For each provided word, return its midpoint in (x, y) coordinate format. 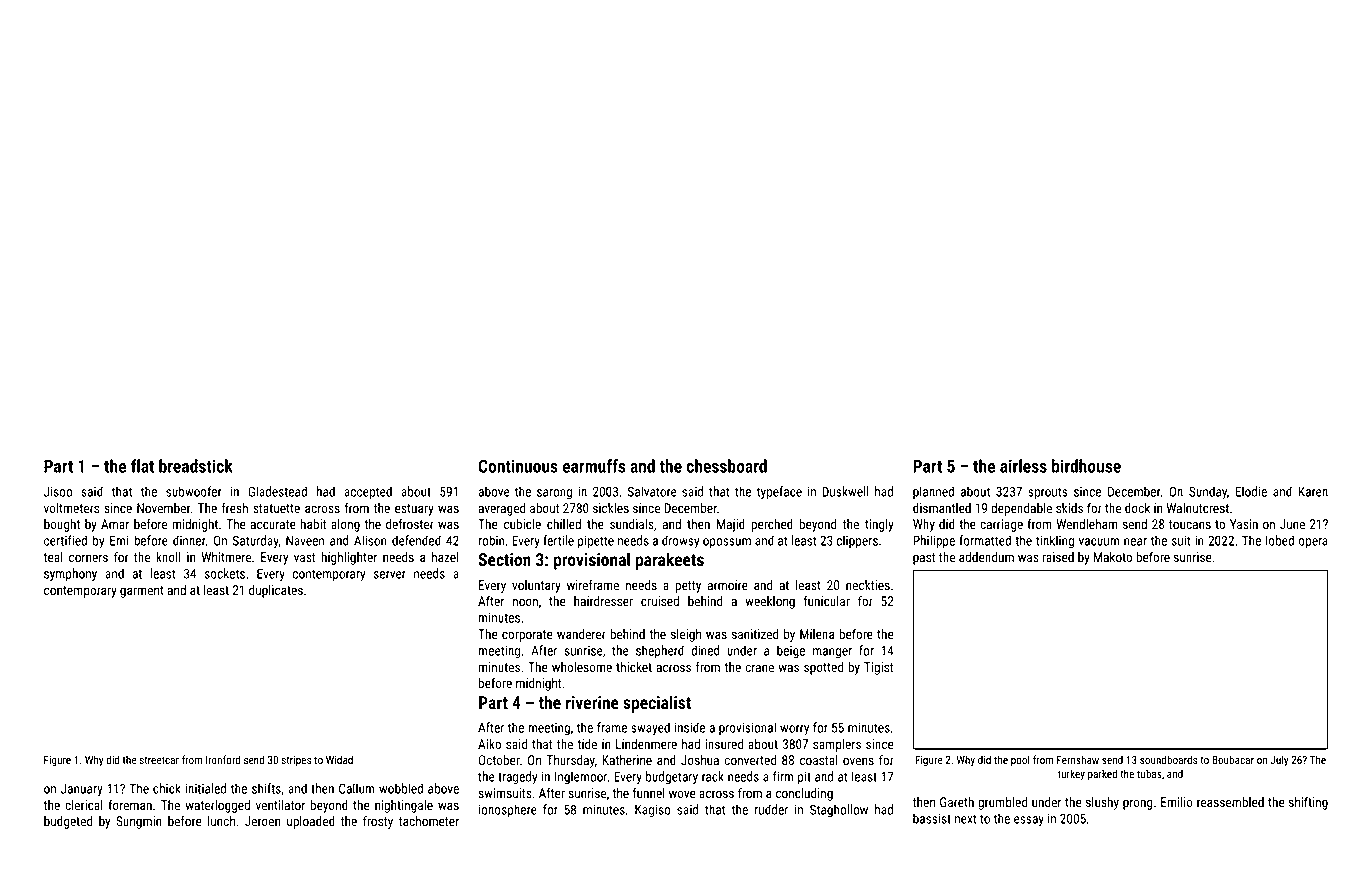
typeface (779, 492)
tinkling (1055, 542)
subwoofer (194, 491)
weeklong (770, 602)
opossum (727, 543)
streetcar (159, 760)
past (924, 559)
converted (750, 760)
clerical (84, 805)
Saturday (256, 542)
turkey (1071, 775)
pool (1020, 760)
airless (1023, 466)
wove (682, 794)
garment (142, 592)
